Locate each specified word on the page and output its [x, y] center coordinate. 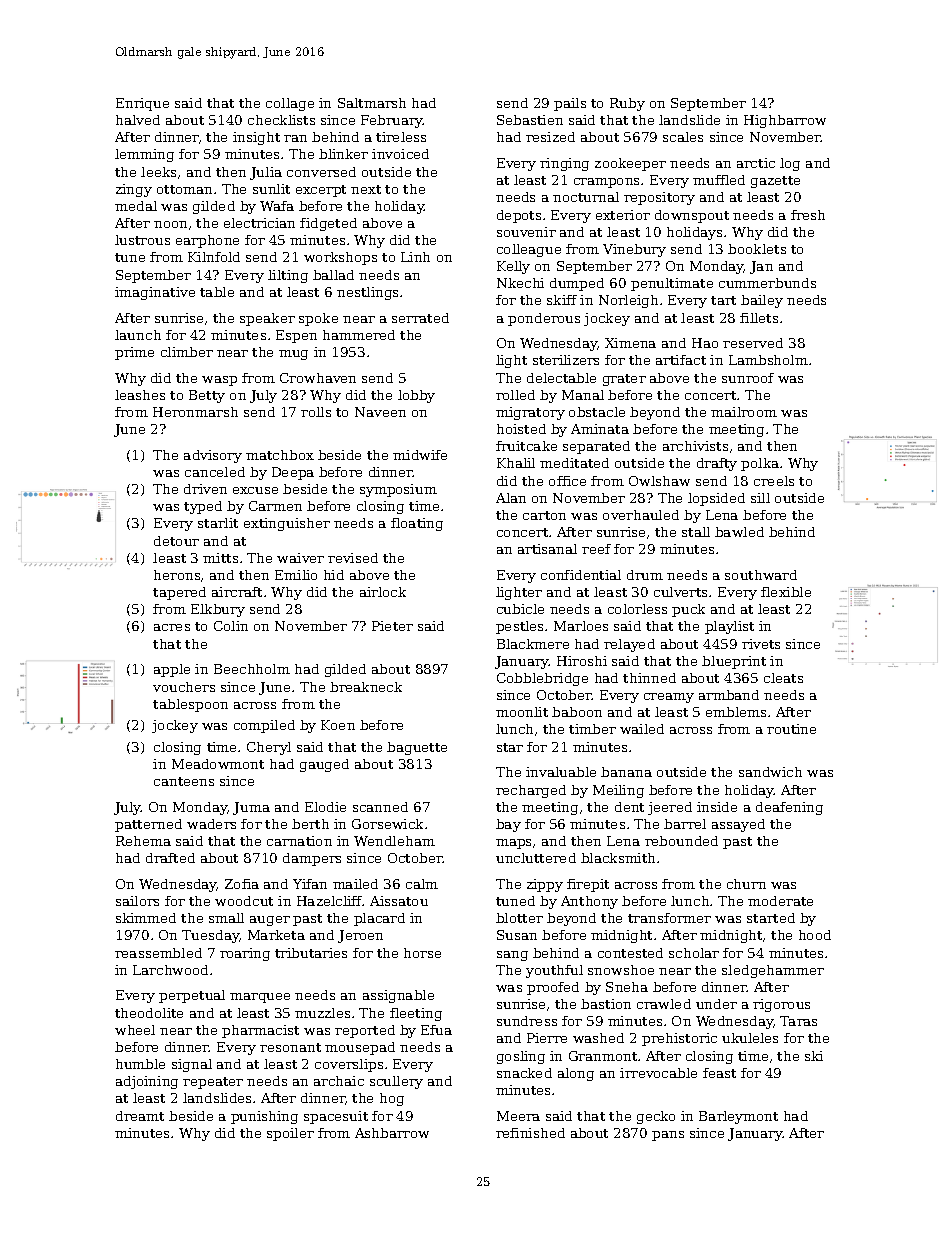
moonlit [522, 712]
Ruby [627, 104]
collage [290, 104]
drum [645, 575]
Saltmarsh [372, 103]
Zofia [242, 884]
